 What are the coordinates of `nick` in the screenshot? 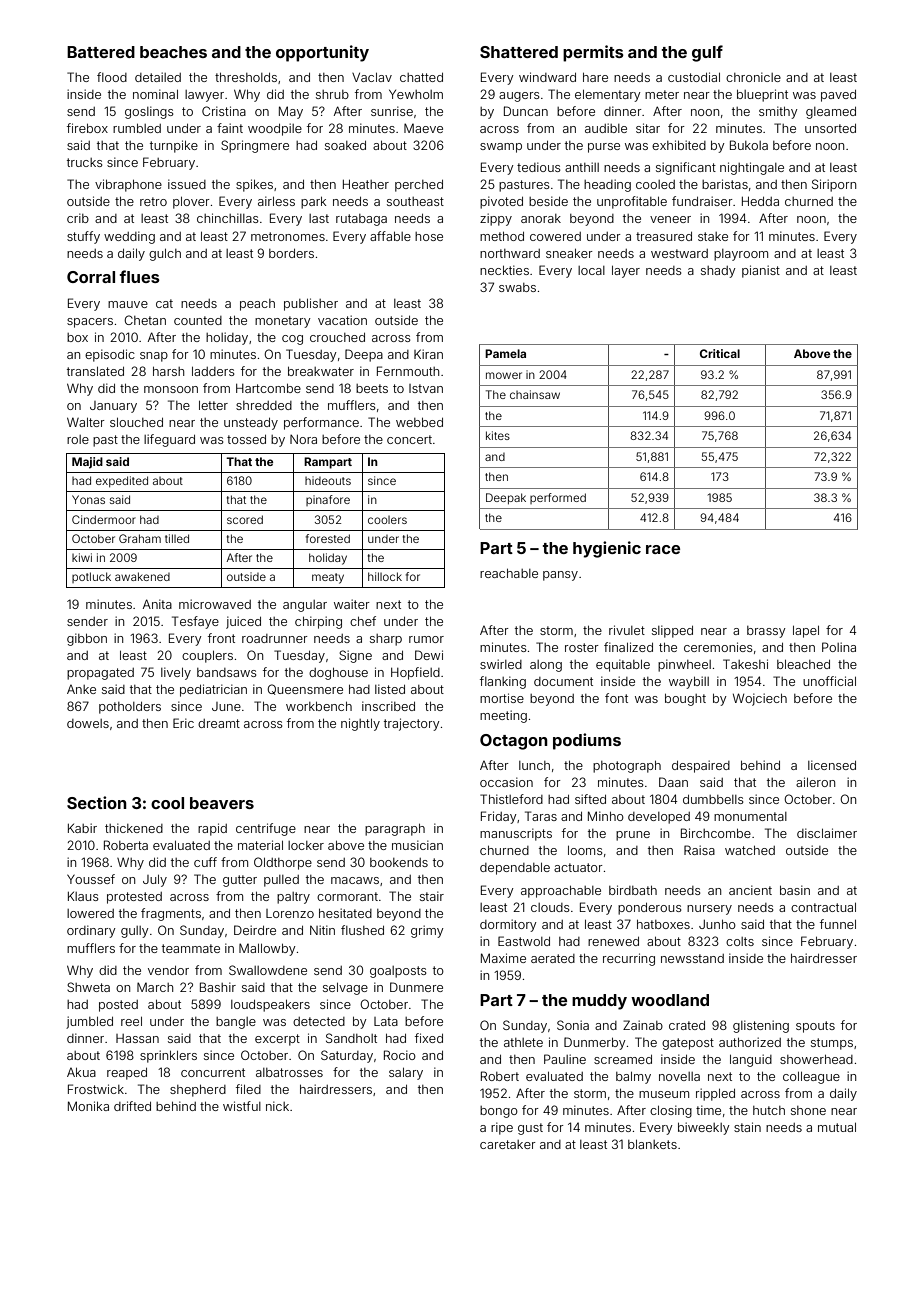 It's located at (277, 1106).
